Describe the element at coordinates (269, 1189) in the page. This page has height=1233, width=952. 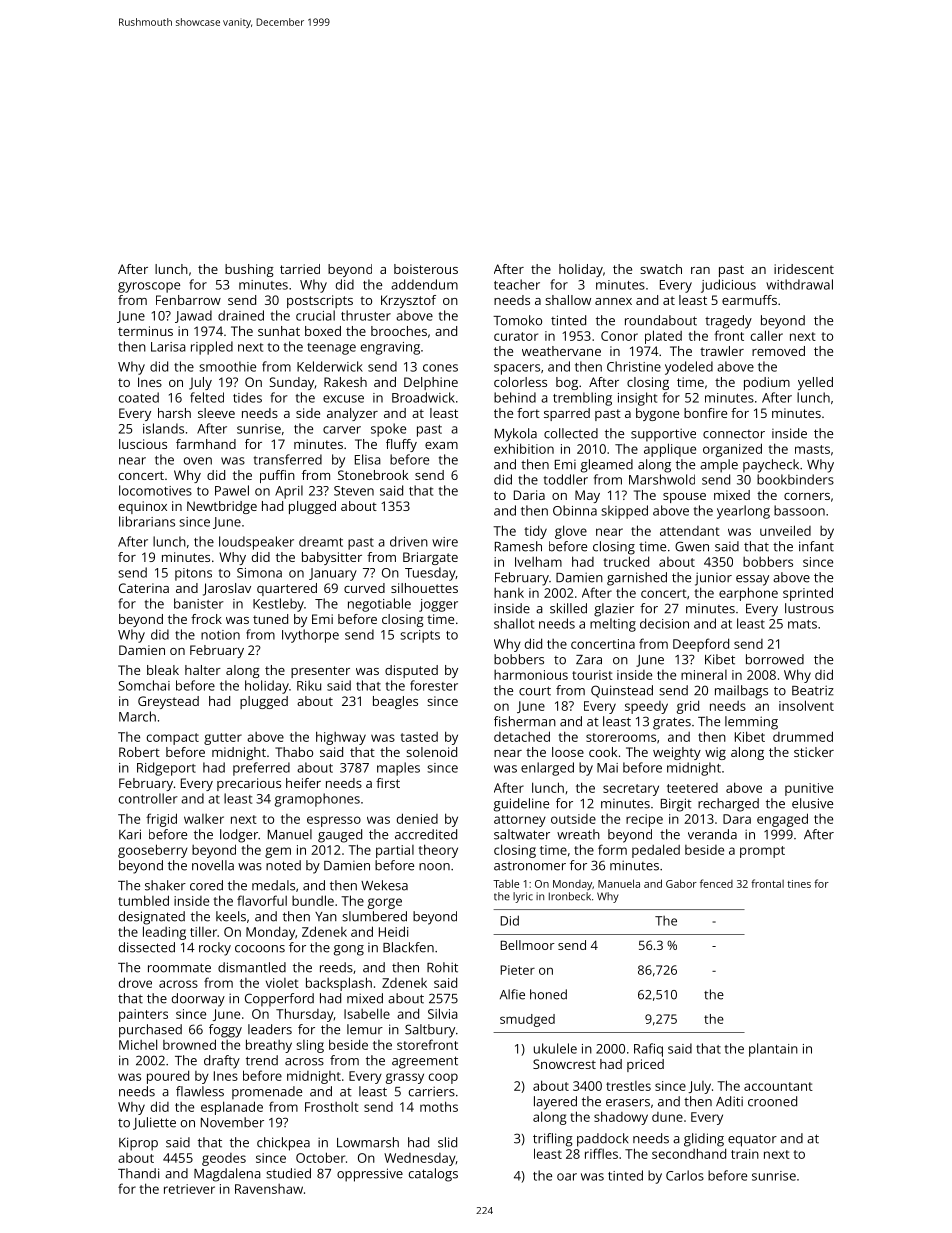
I see `Ravenshaw` at that location.
